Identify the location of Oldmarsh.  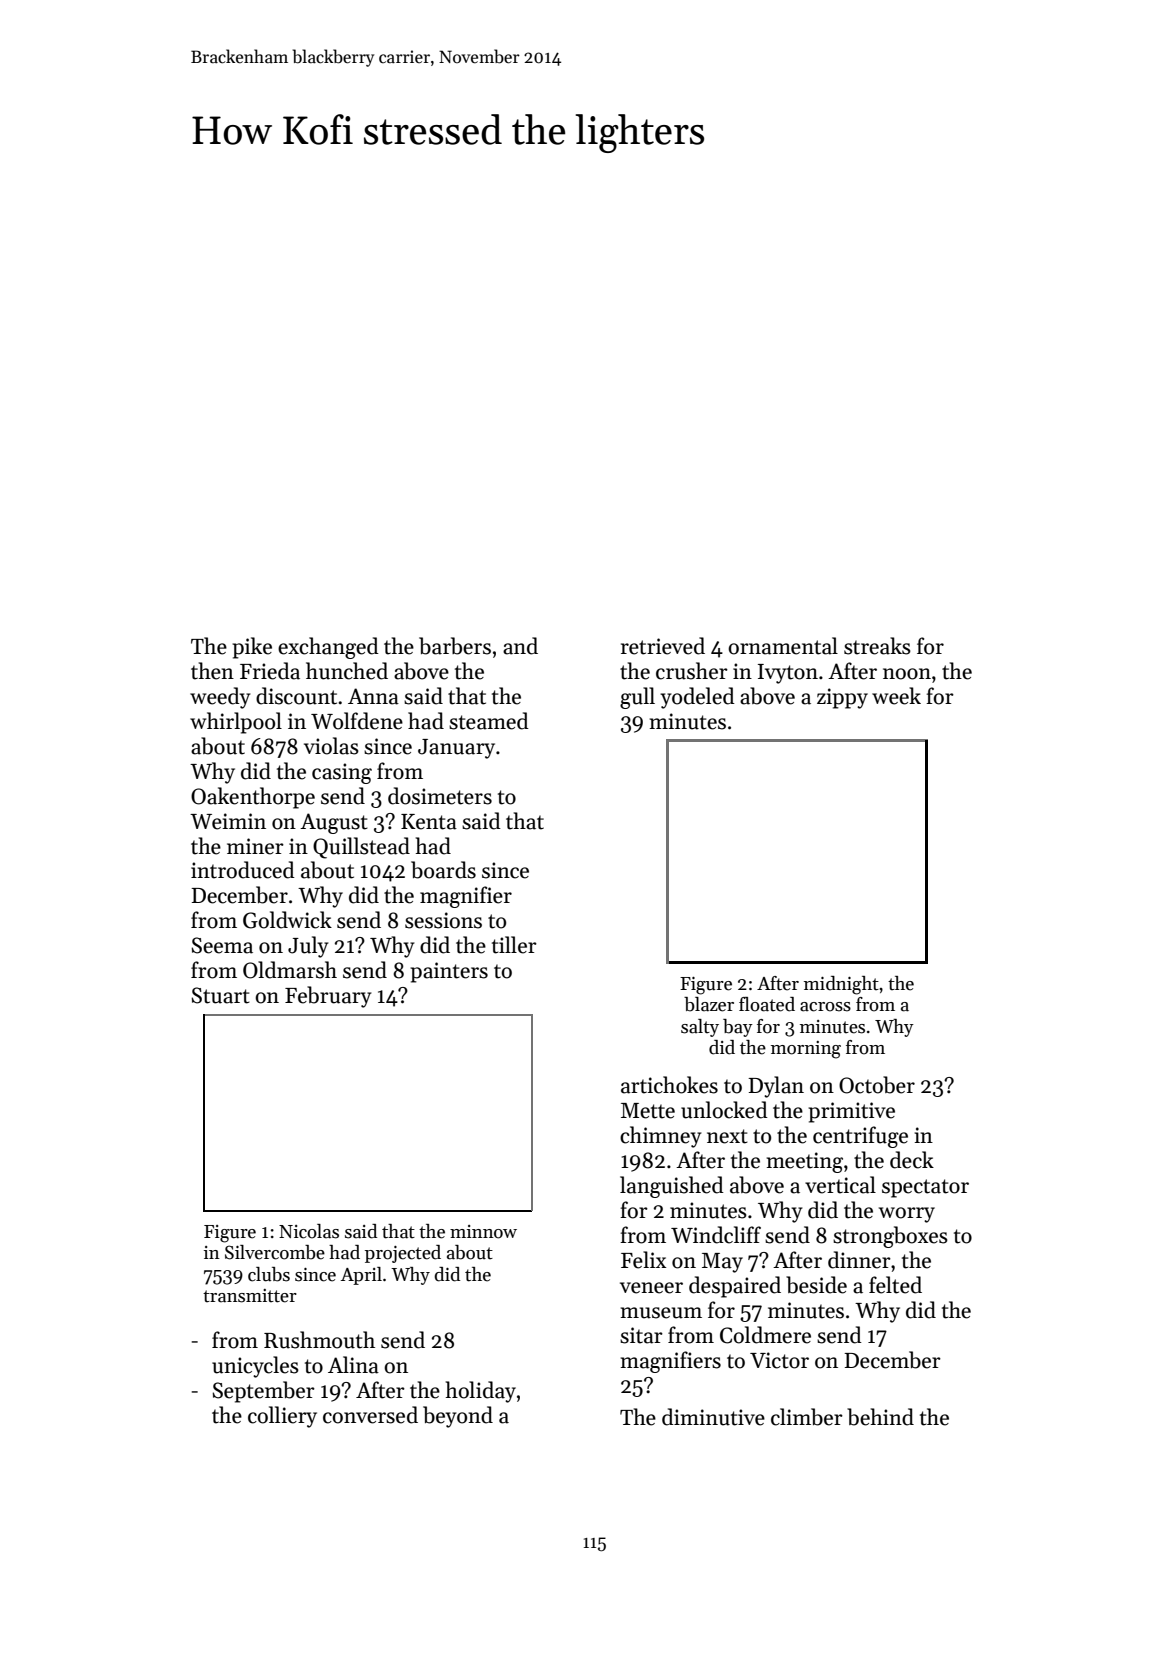
(290, 970).
